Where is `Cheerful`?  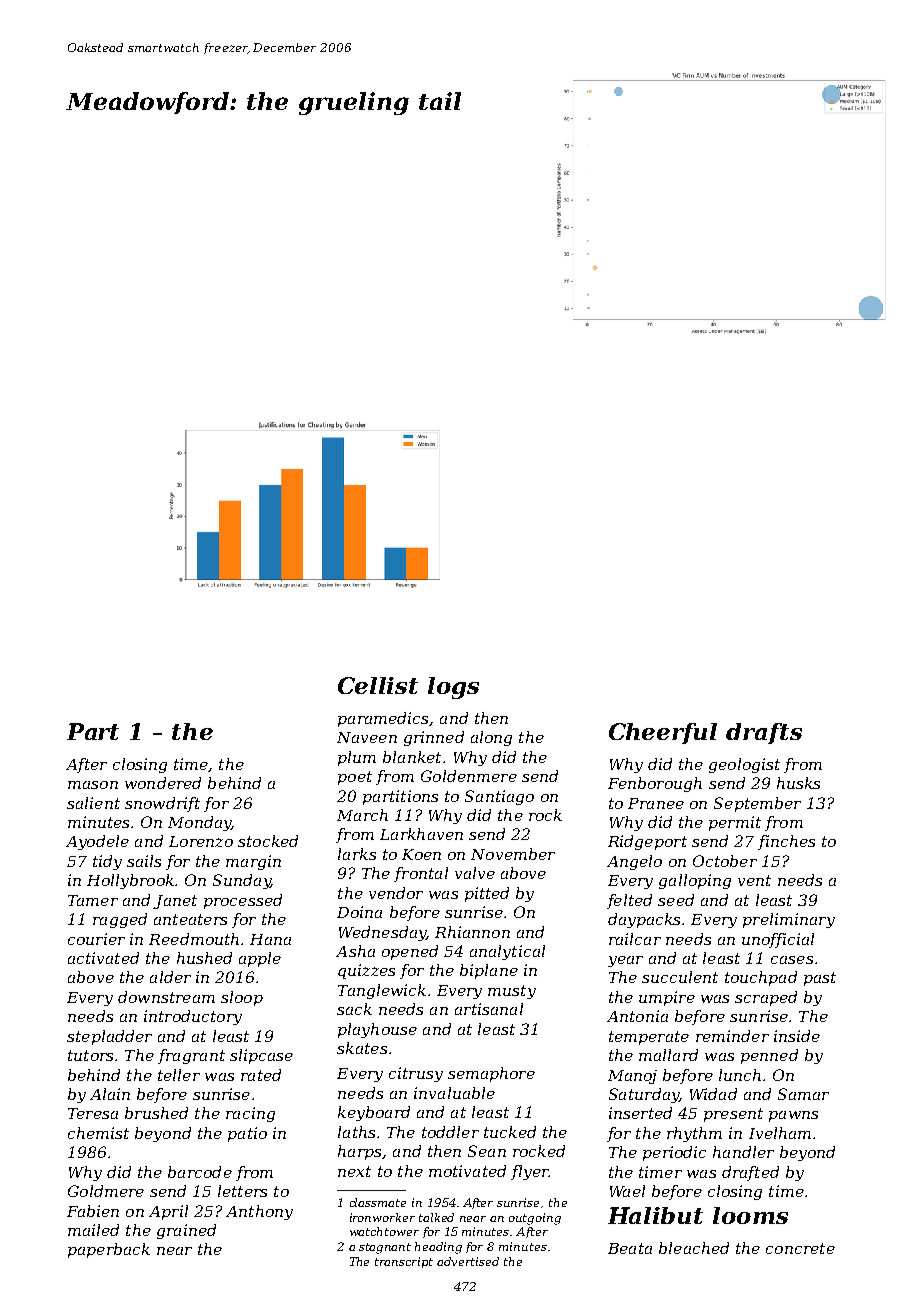
Cheerful is located at coordinates (663, 733).
